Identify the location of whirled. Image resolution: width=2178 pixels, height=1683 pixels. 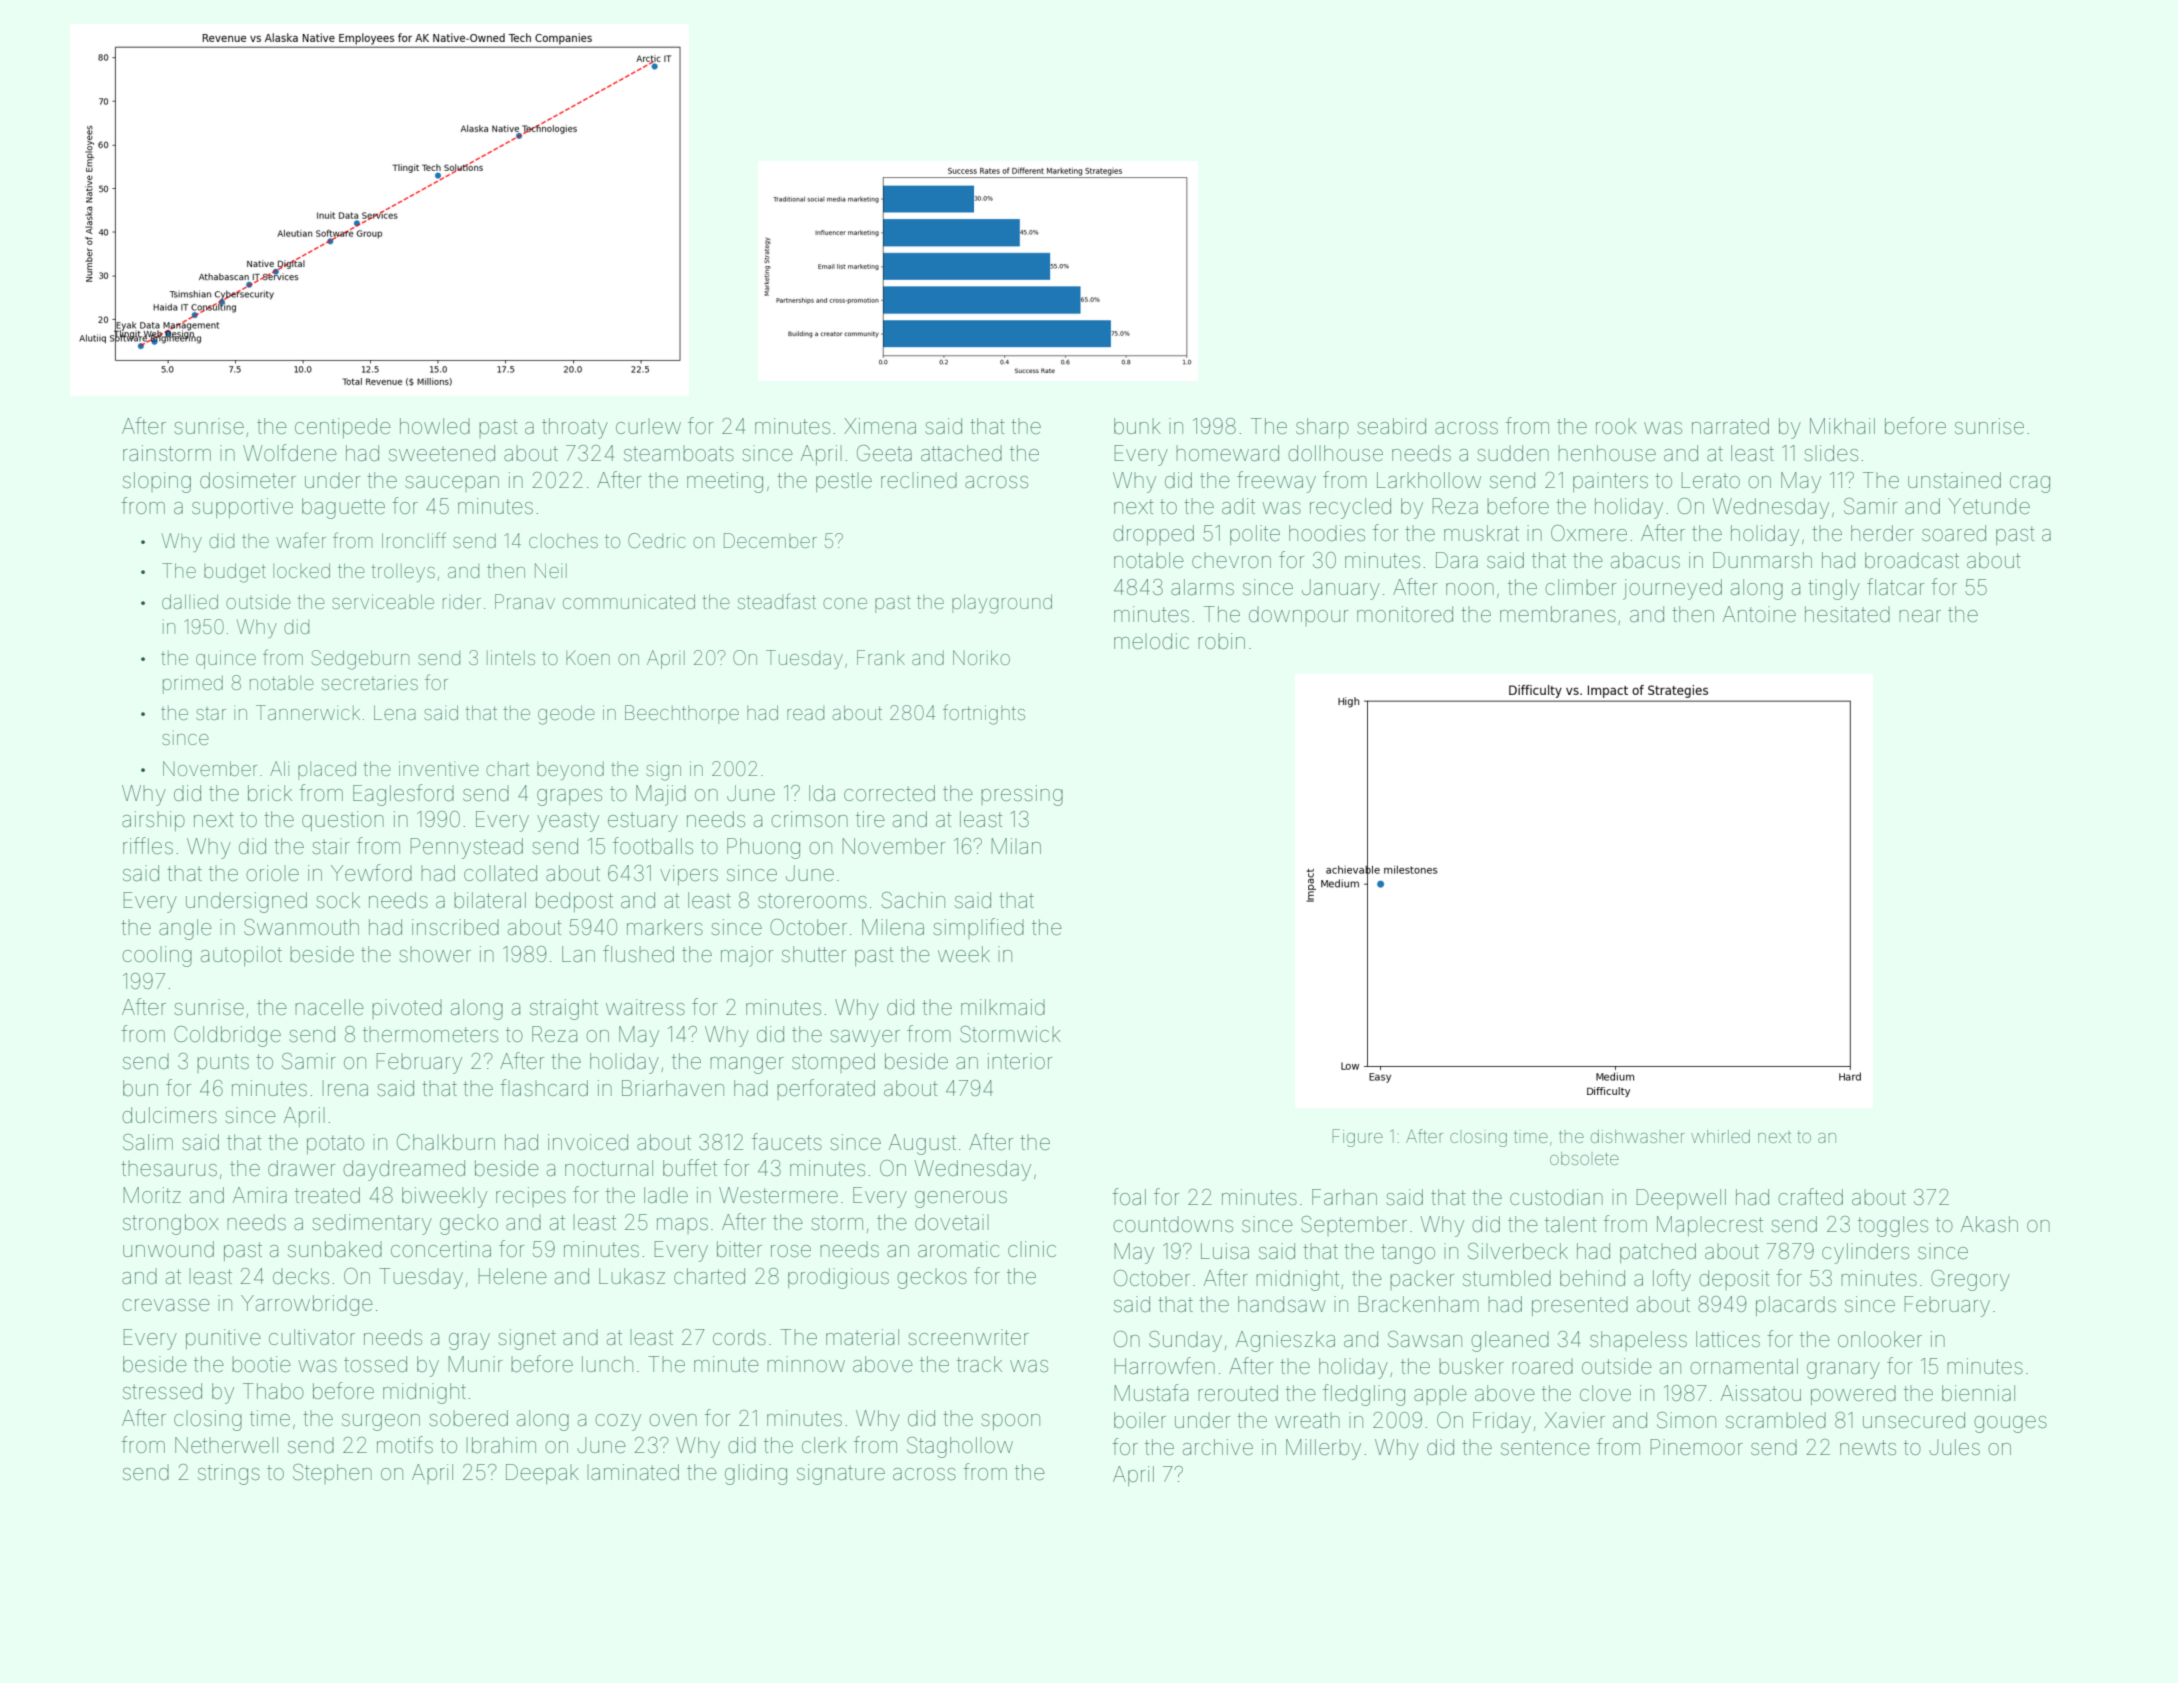
(1720, 1136).
